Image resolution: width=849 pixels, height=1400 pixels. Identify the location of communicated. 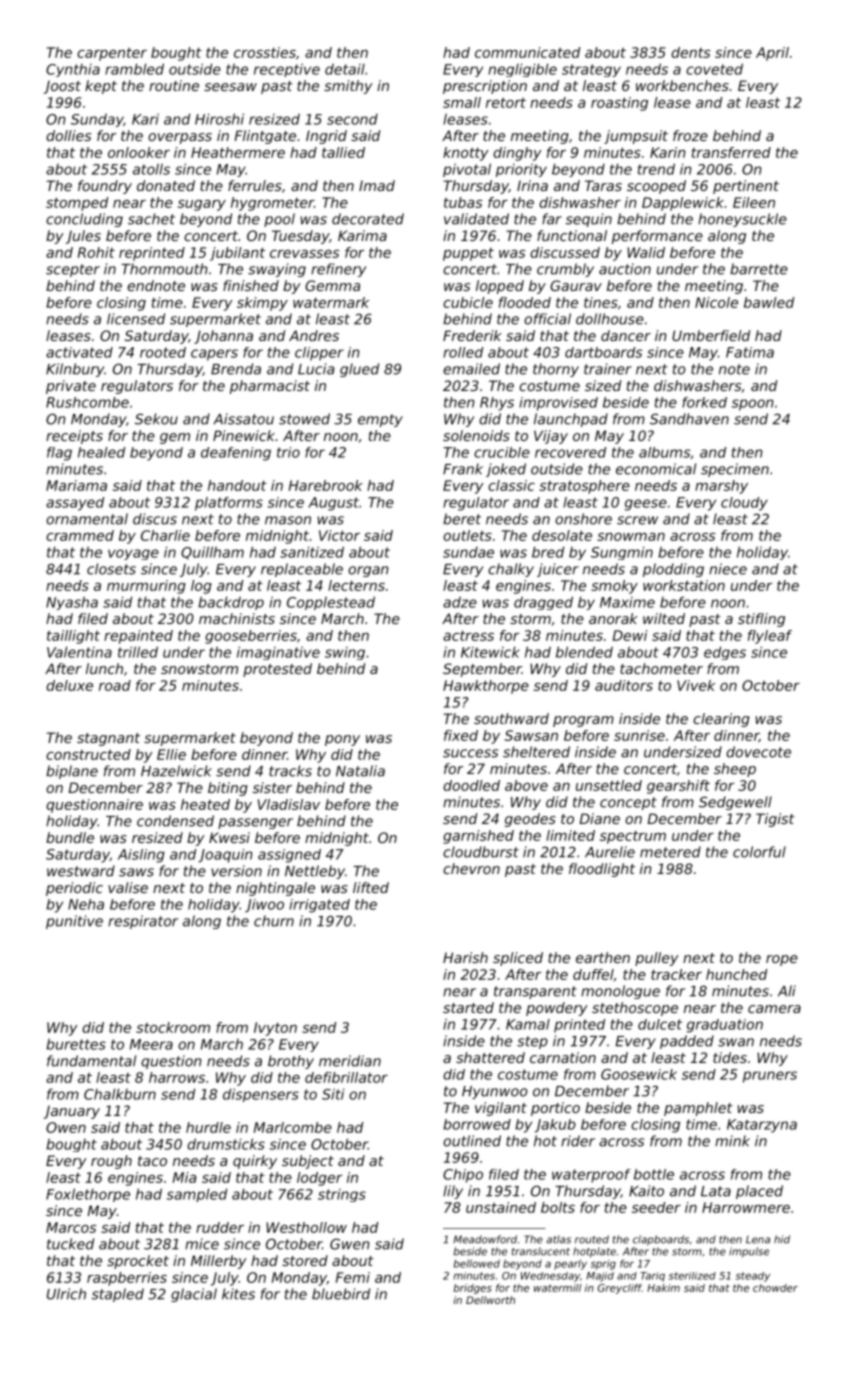
(527, 52).
